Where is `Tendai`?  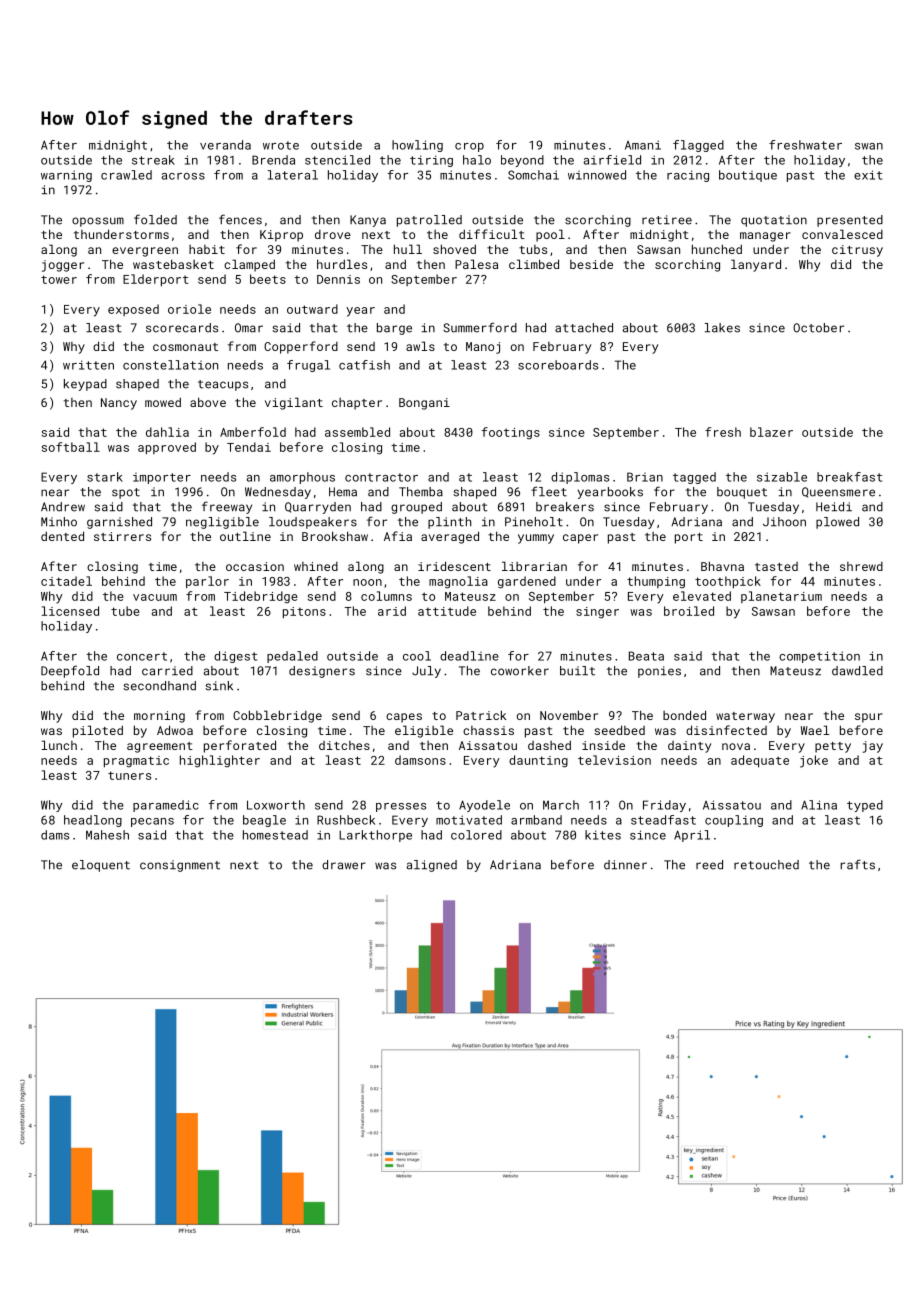
Tendai is located at coordinates (249, 447).
